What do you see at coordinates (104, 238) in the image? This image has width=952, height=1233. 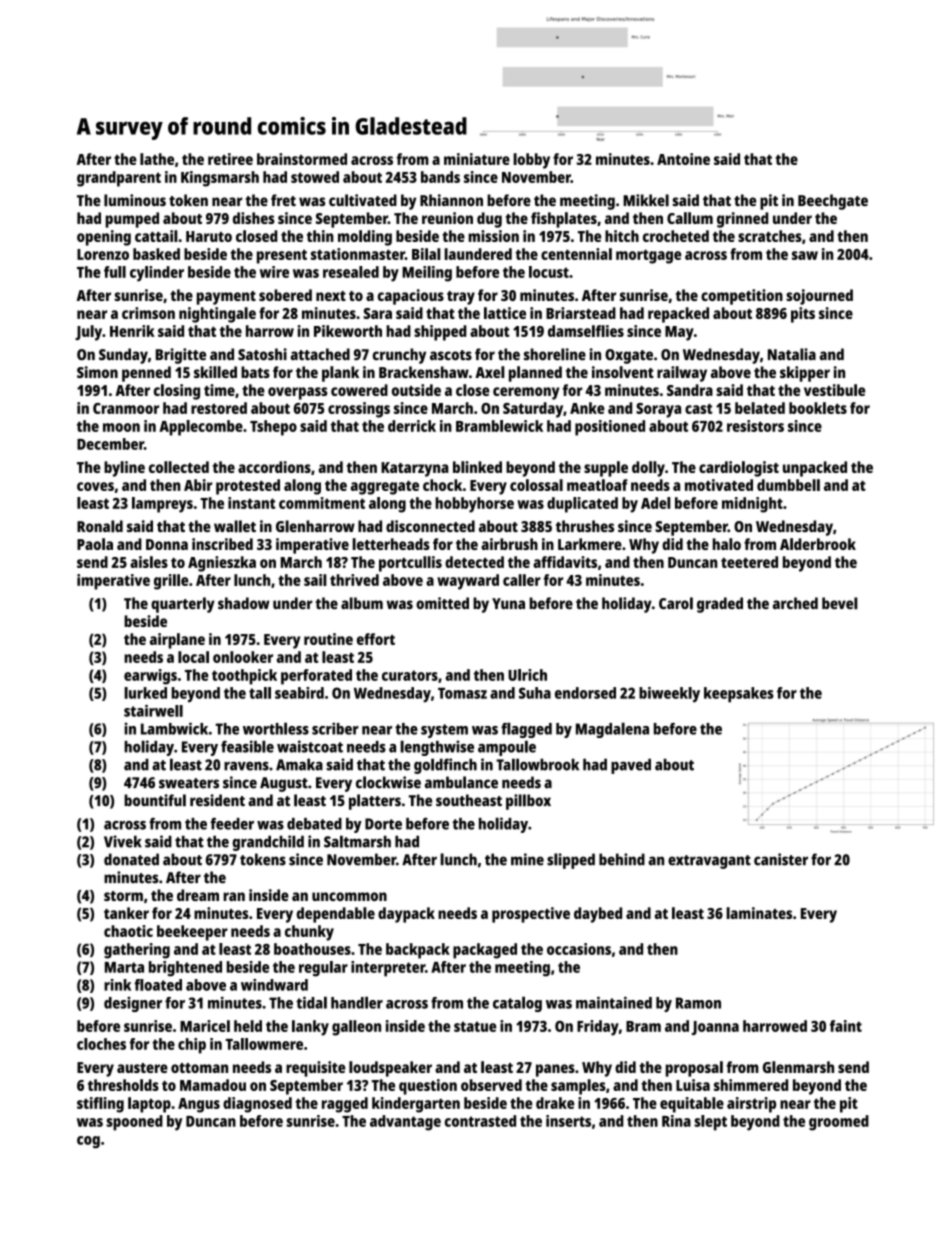 I see `opening` at bounding box center [104, 238].
